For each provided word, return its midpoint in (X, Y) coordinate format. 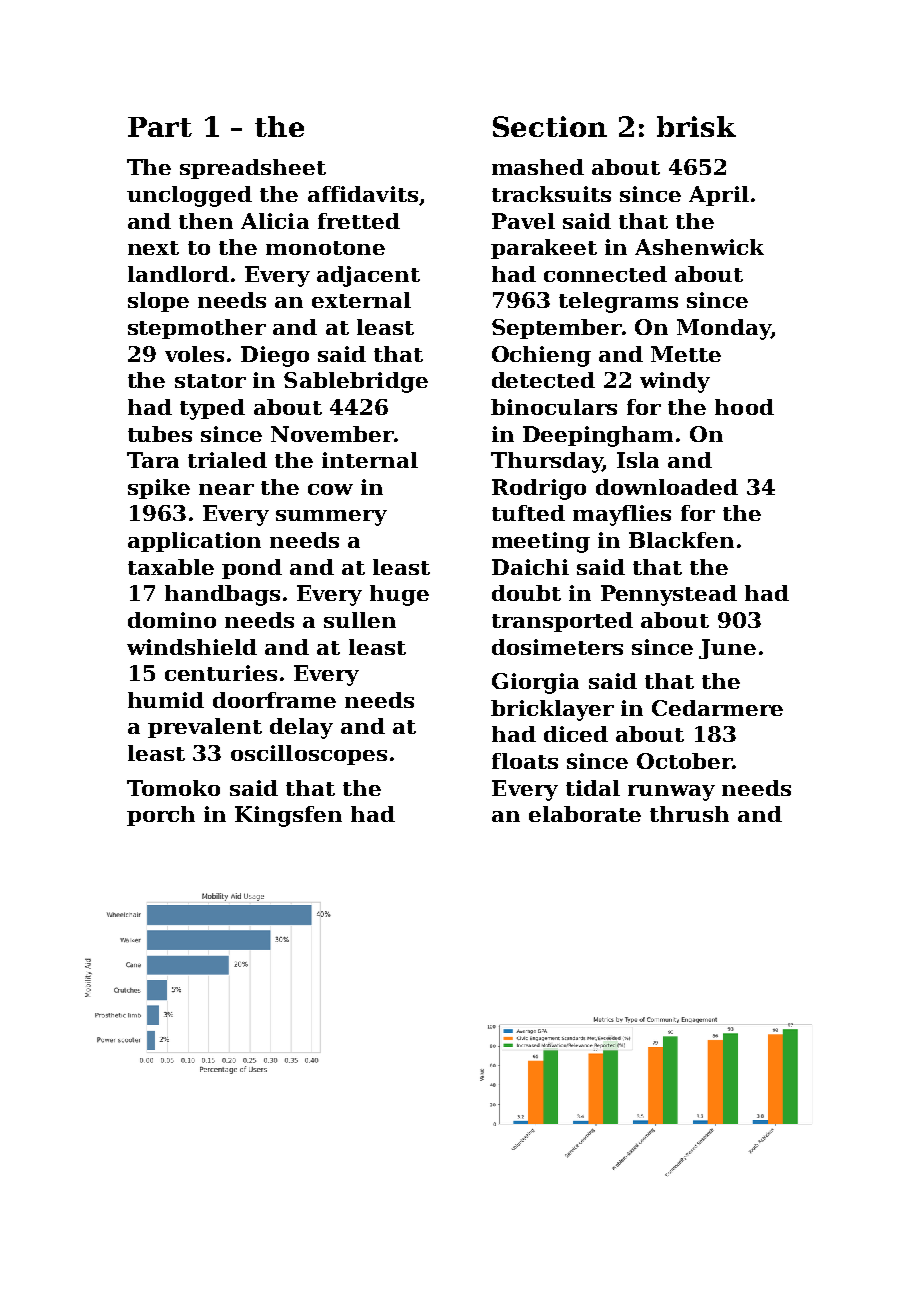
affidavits (363, 194)
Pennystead (669, 595)
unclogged (189, 196)
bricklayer (552, 710)
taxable (171, 567)
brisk (696, 126)
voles (194, 354)
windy (675, 382)
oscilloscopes (309, 755)
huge (399, 595)
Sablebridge (356, 382)
